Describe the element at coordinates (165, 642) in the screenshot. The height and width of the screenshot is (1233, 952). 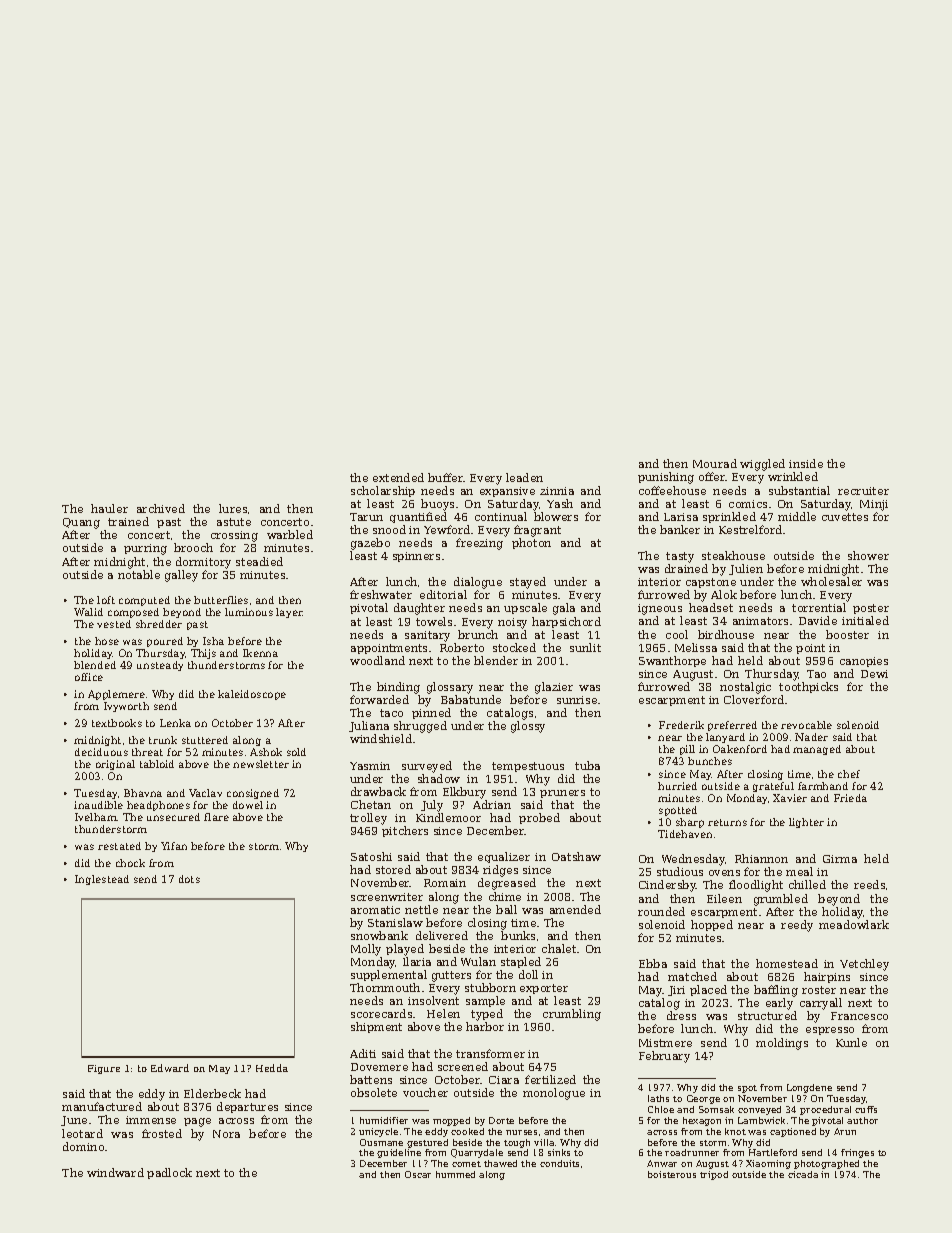
I see `poured` at that location.
